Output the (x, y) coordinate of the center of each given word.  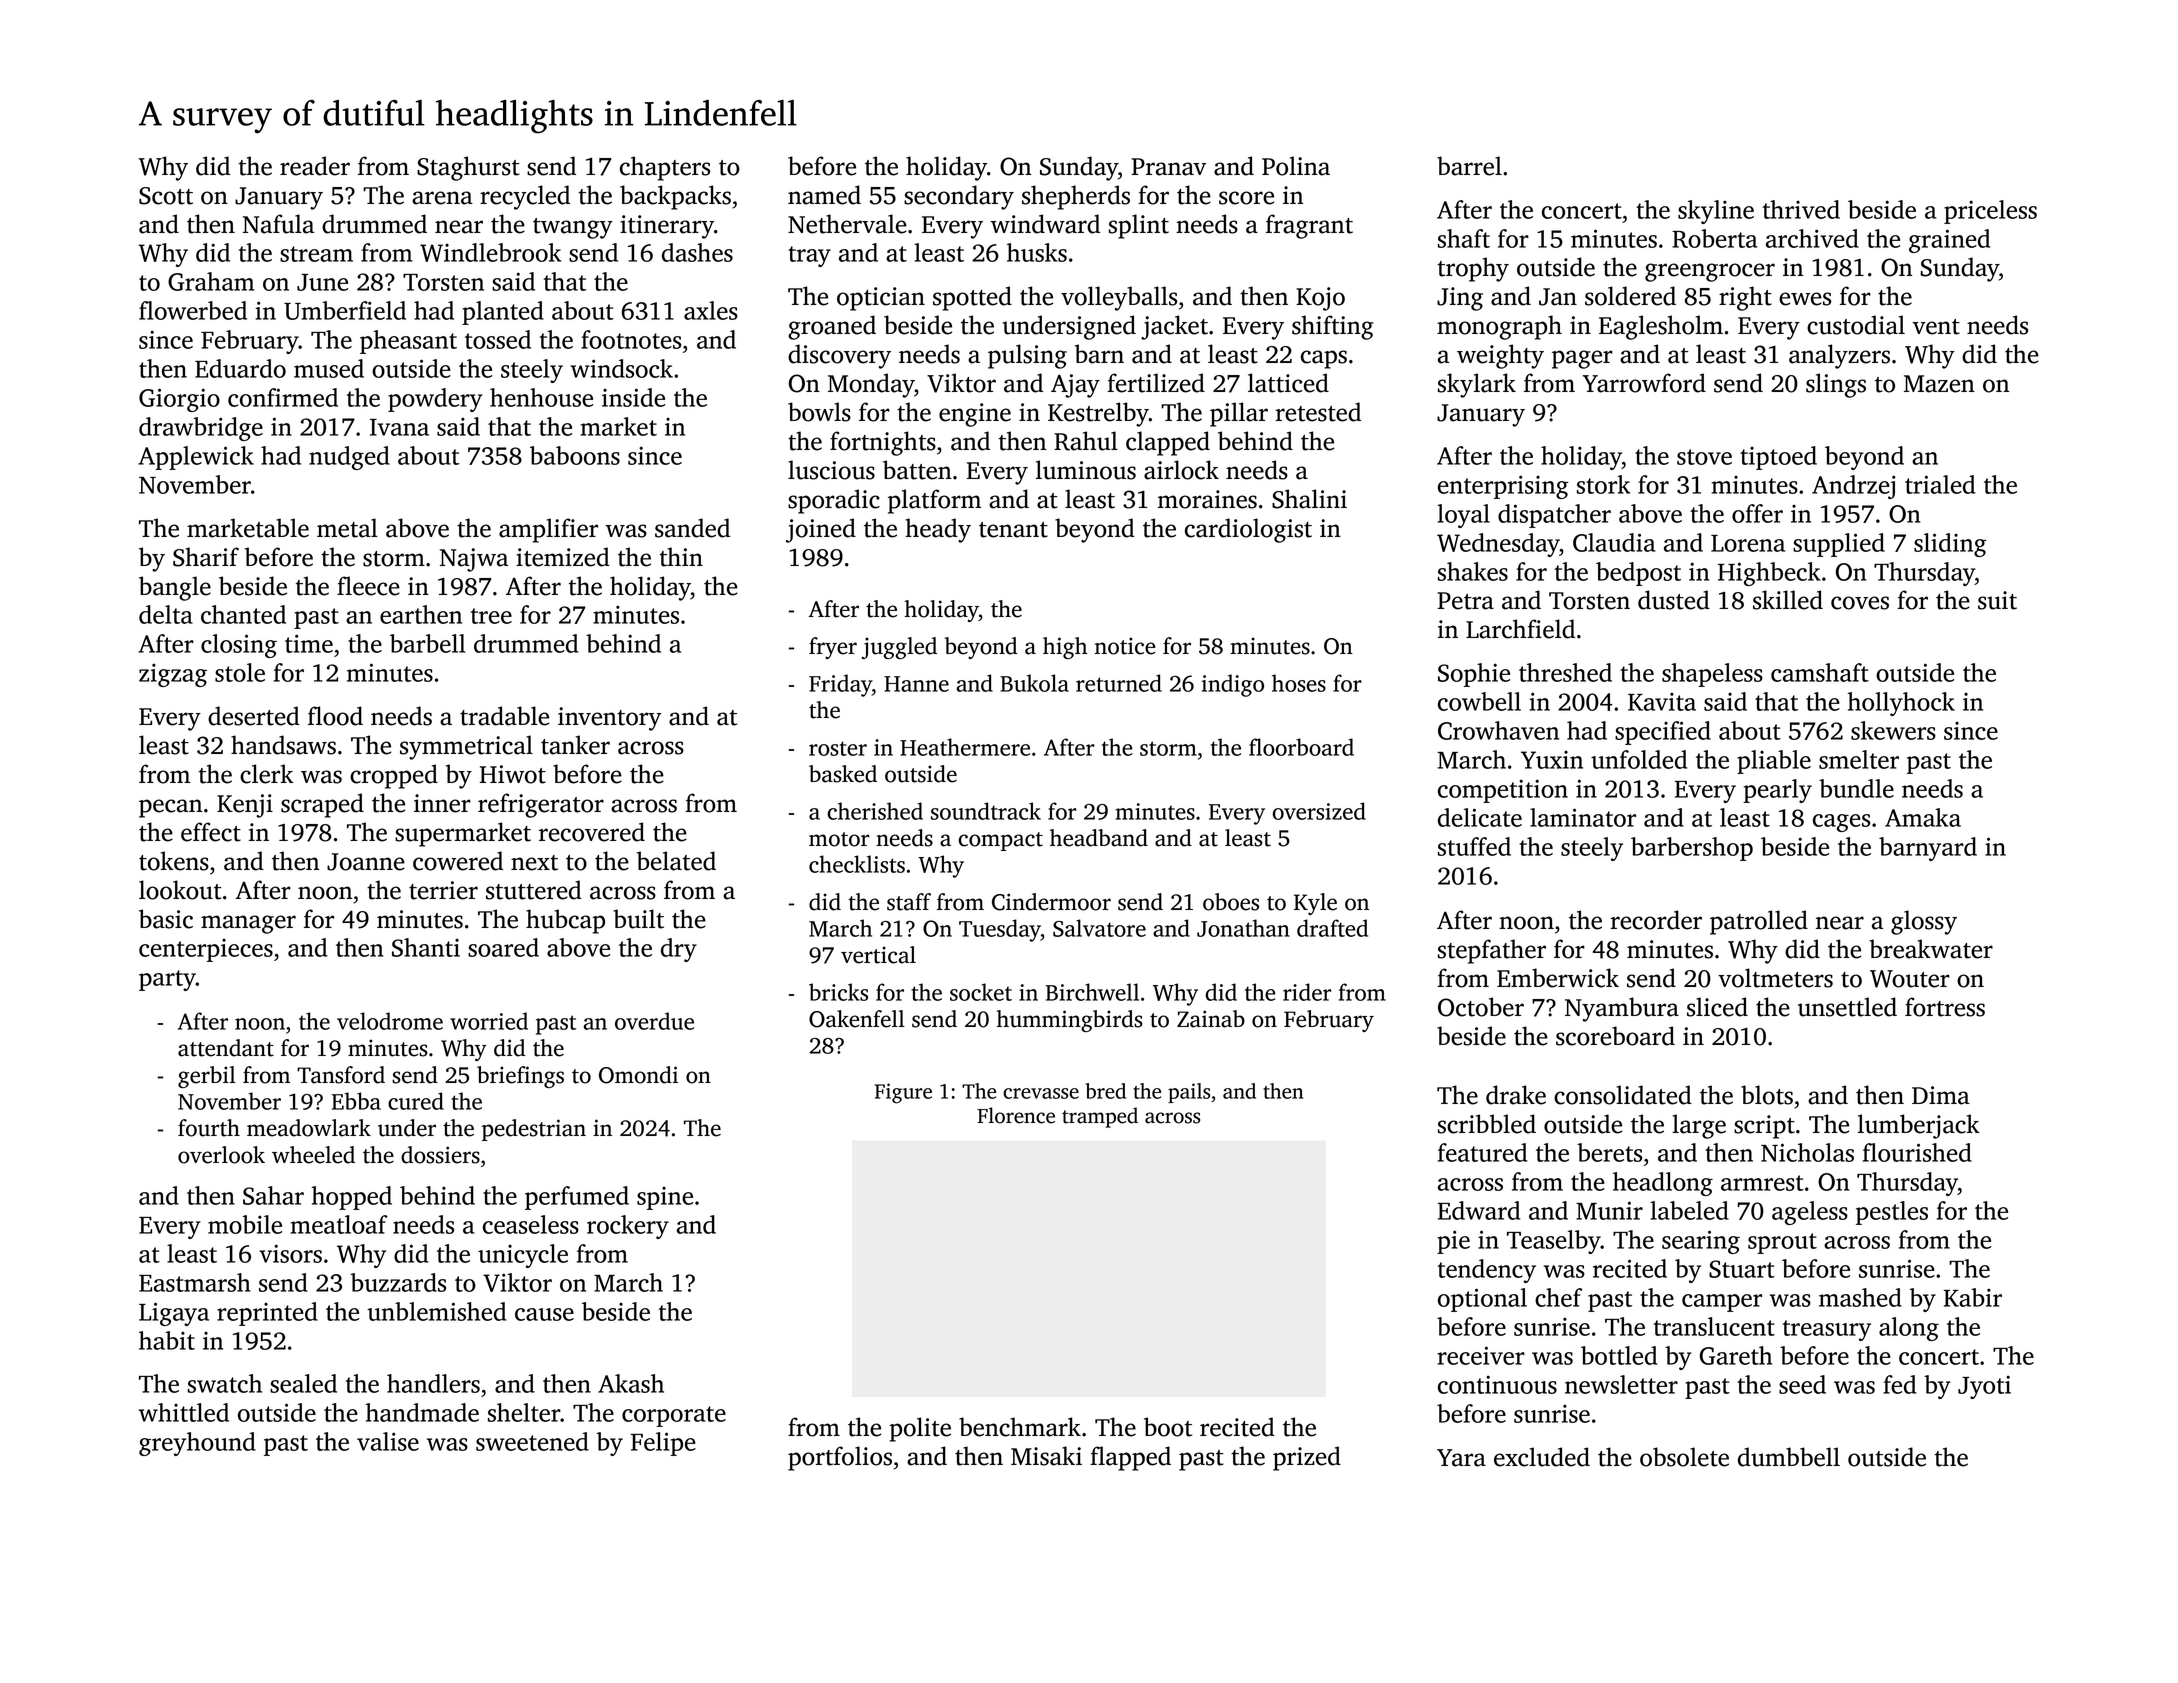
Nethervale (847, 224)
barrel (1469, 166)
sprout (1782, 1243)
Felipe (663, 1444)
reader (315, 166)
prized (1307, 1458)
